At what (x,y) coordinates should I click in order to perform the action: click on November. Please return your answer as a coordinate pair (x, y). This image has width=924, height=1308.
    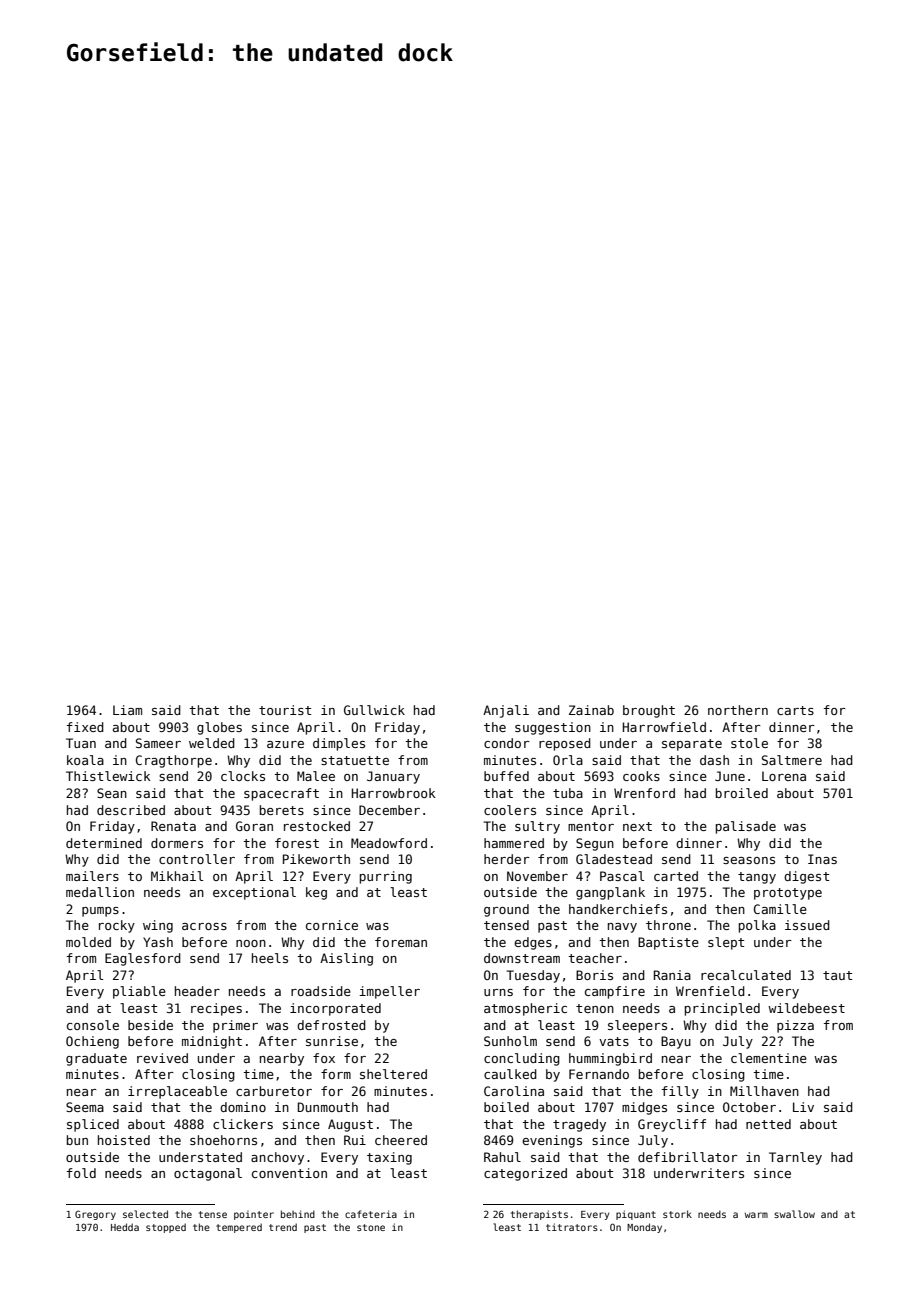
    Looking at the image, I should click on (537, 876).
